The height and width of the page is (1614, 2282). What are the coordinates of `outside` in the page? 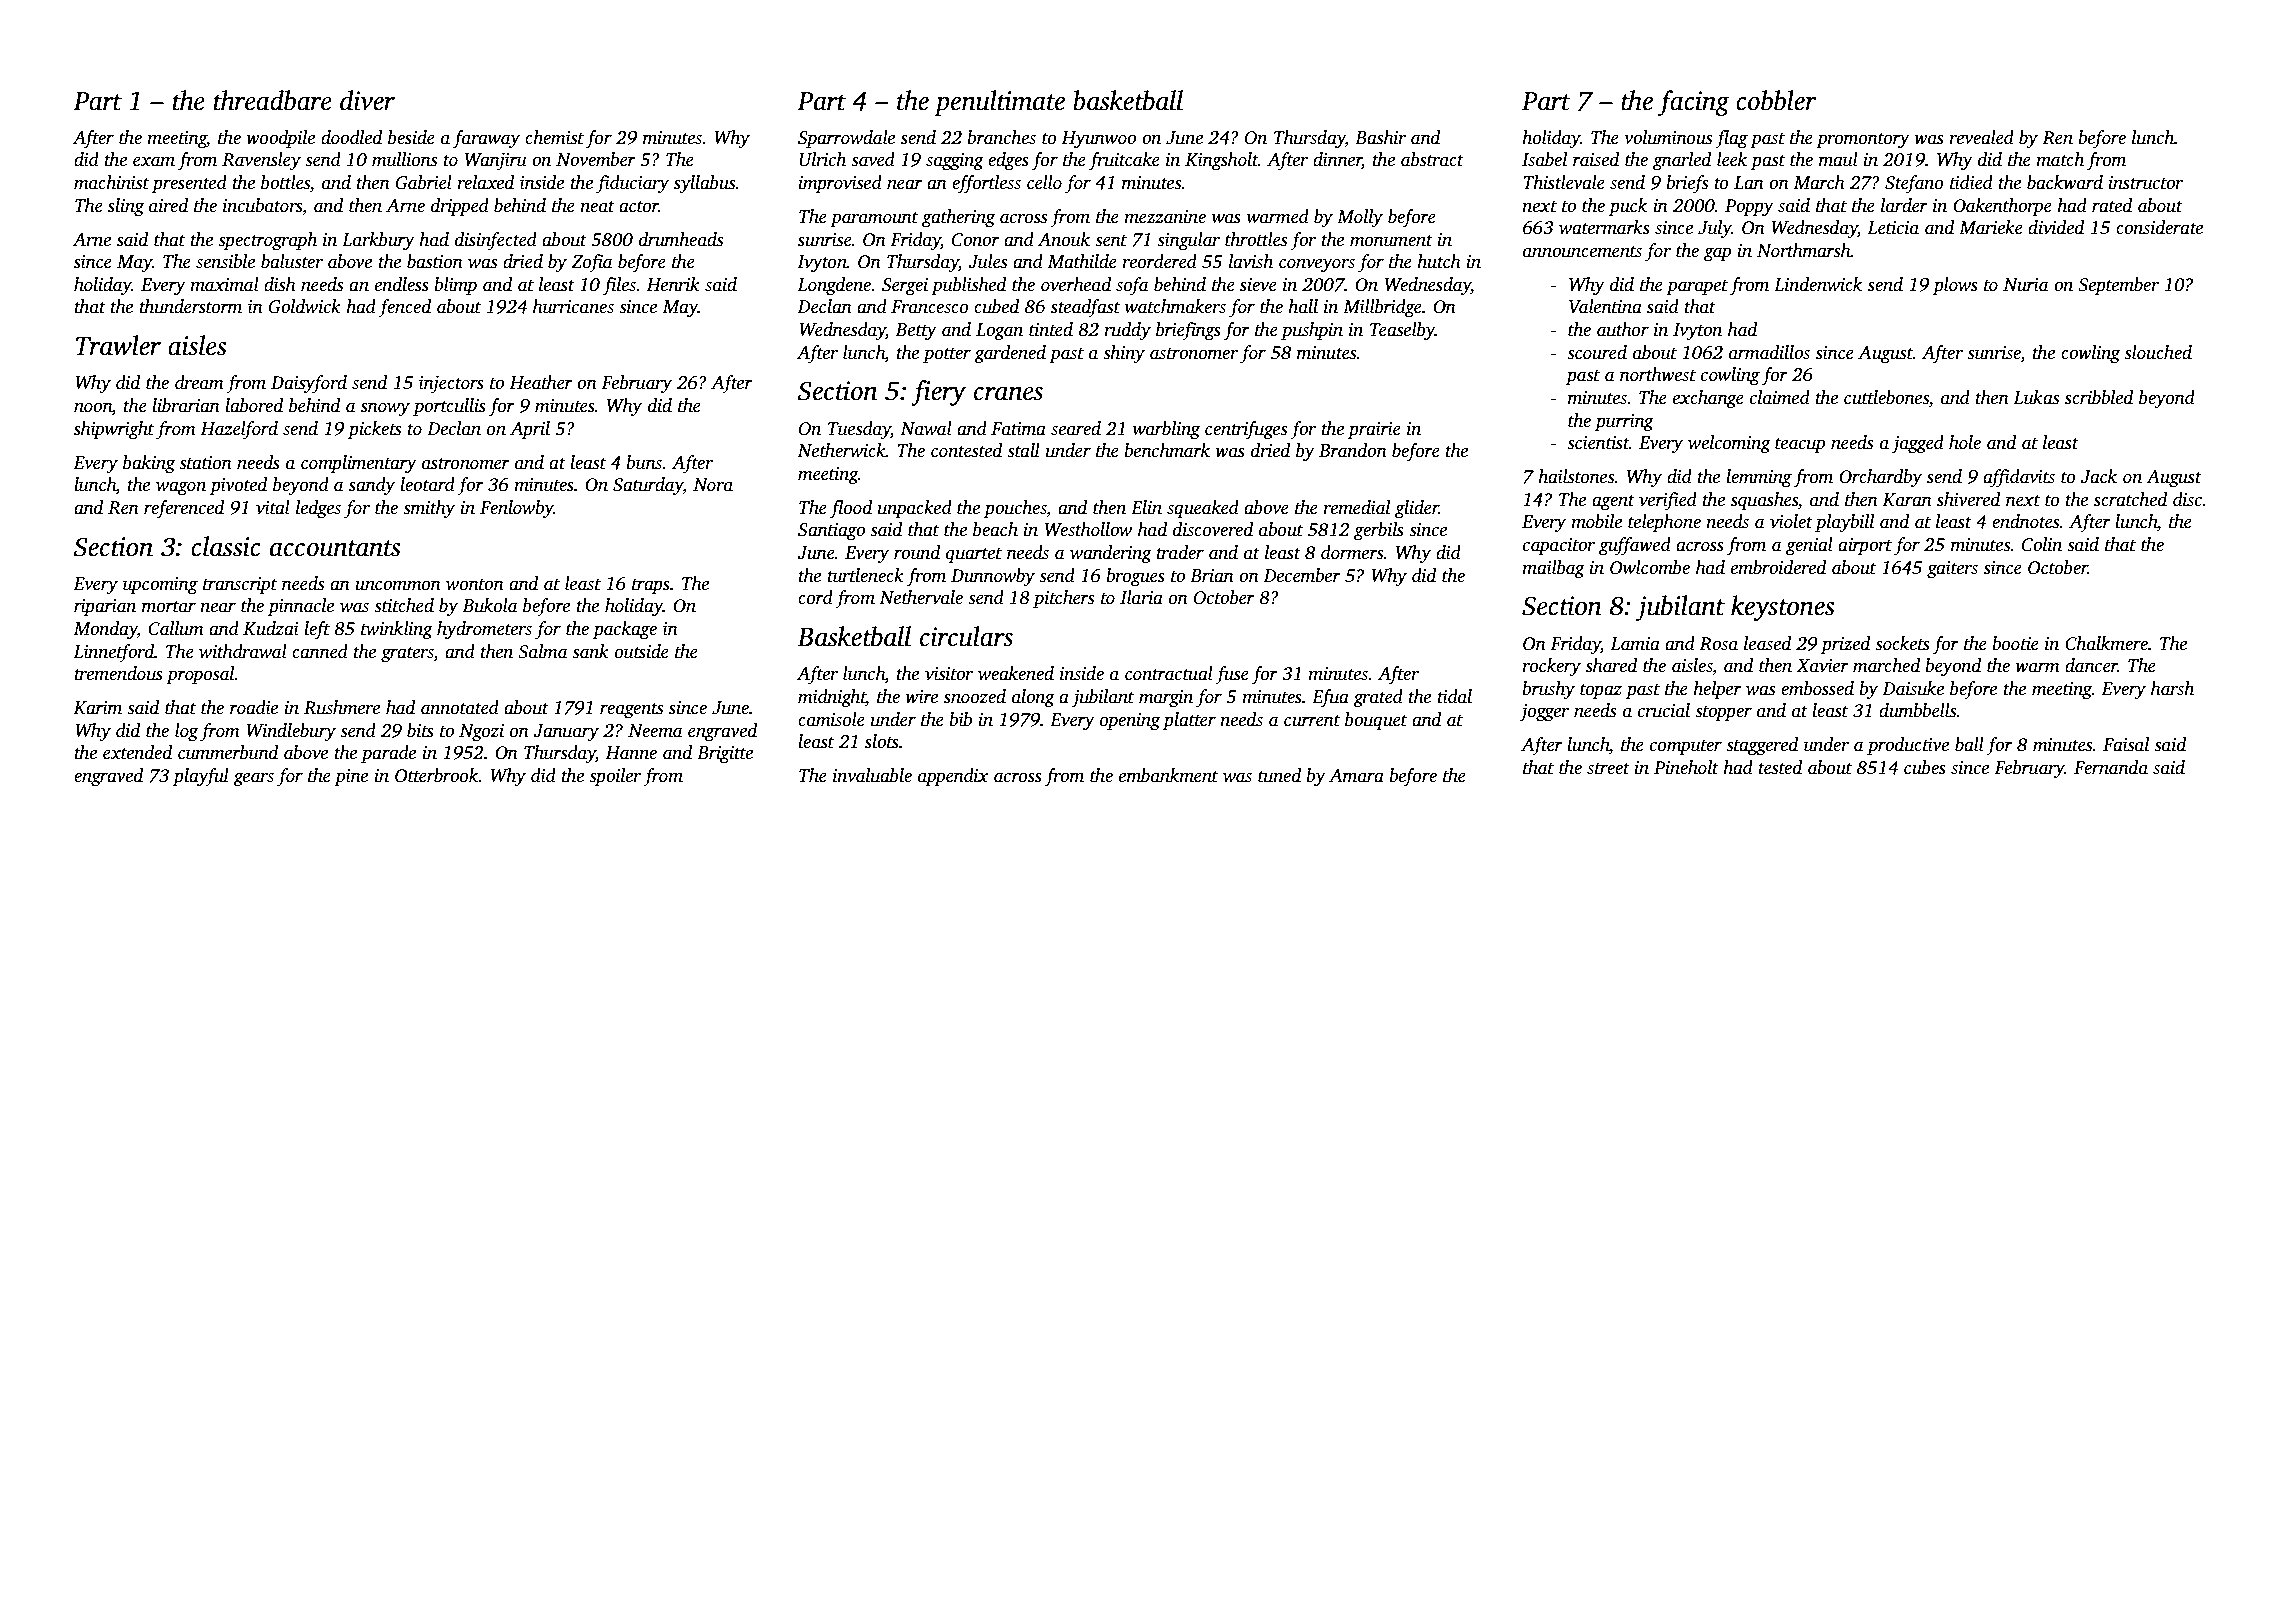 It's located at (642, 651).
